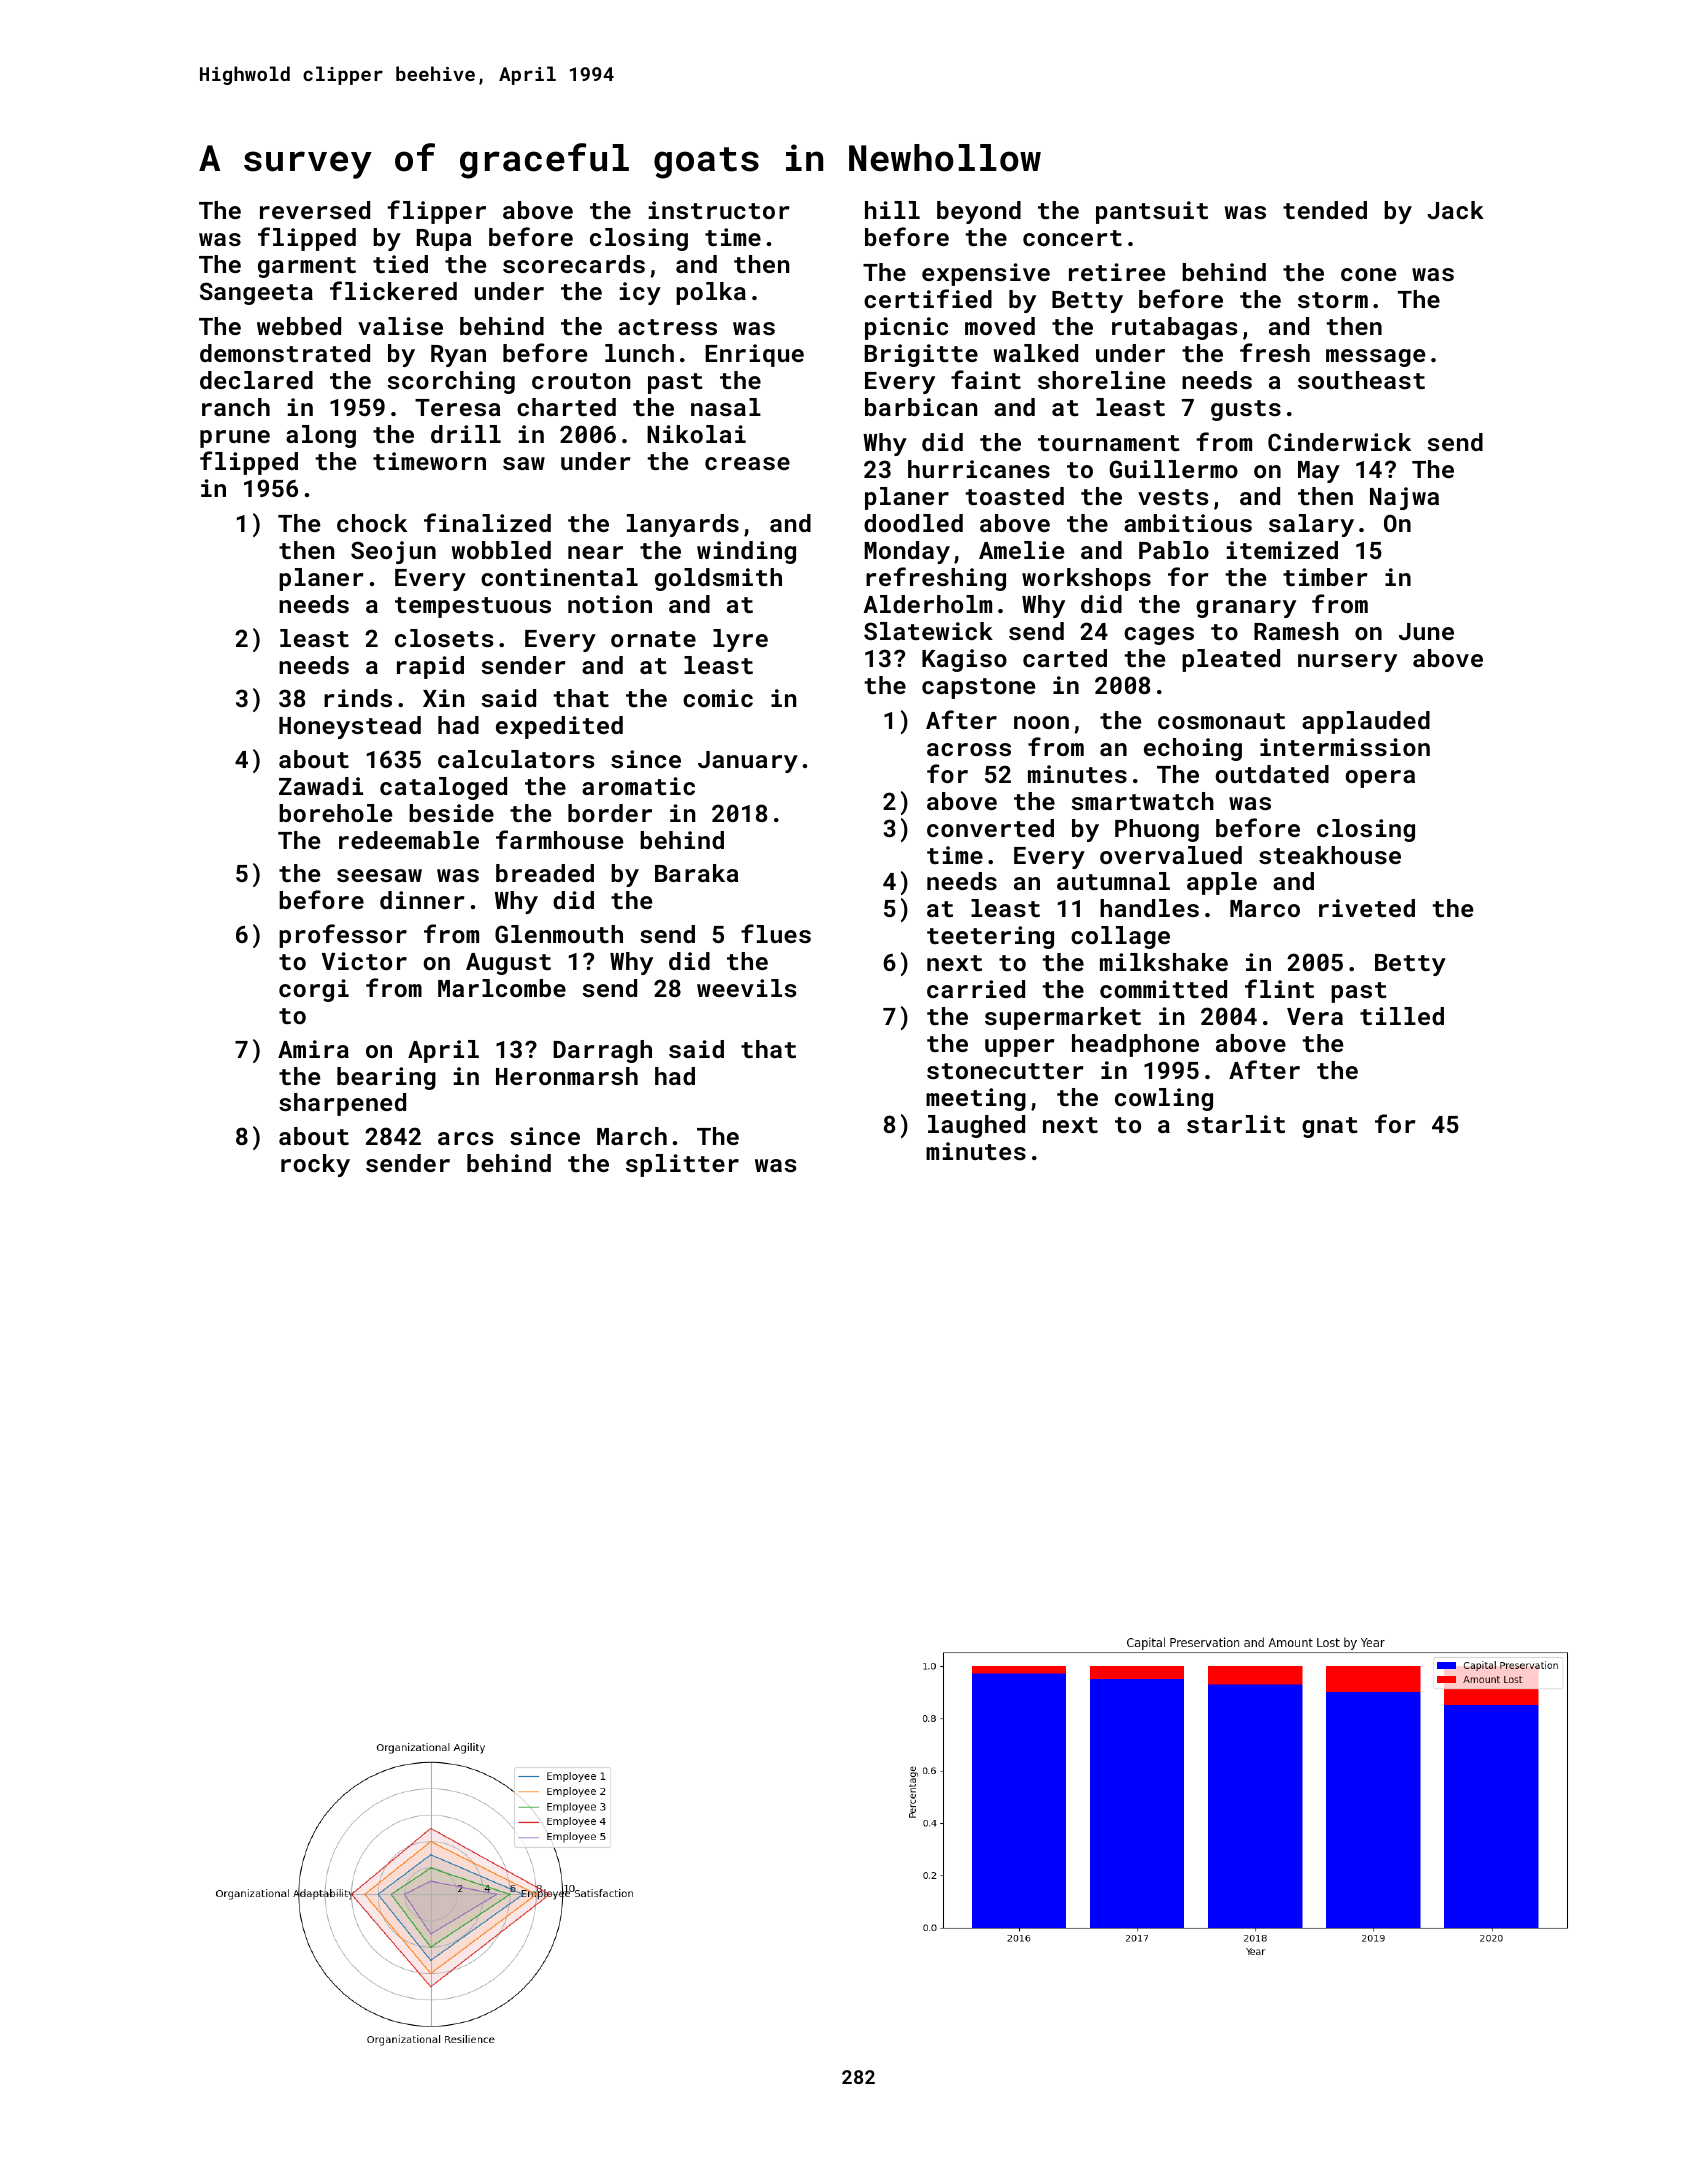 This screenshot has width=1683, height=2178. What do you see at coordinates (321, 786) in the screenshot?
I see `Zawadi` at bounding box center [321, 786].
